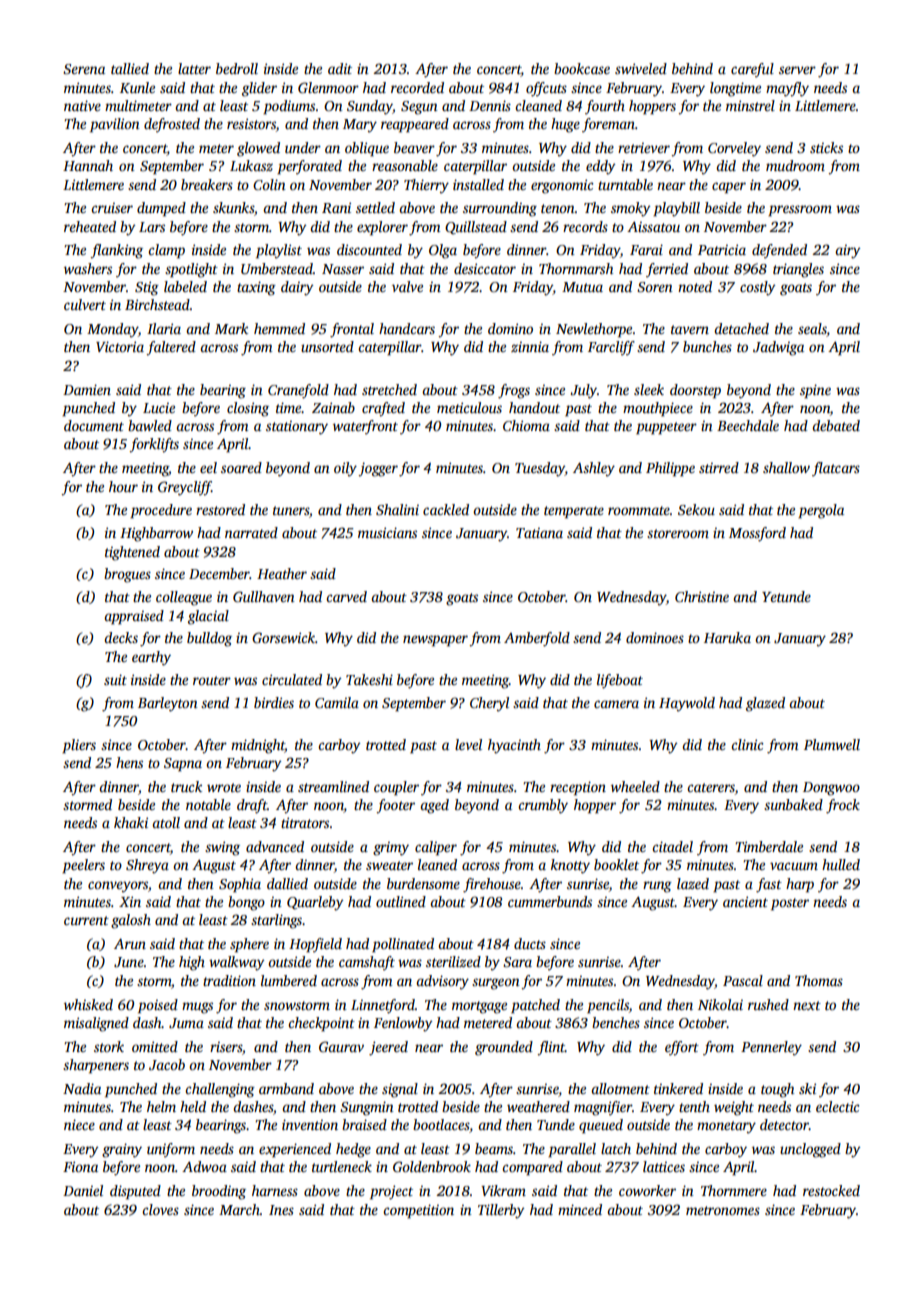 Image resolution: width=924 pixels, height=1308 pixels. What do you see at coordinates (185, 286) in the document?
I see `labeled` at bounding box center [185, 286].
